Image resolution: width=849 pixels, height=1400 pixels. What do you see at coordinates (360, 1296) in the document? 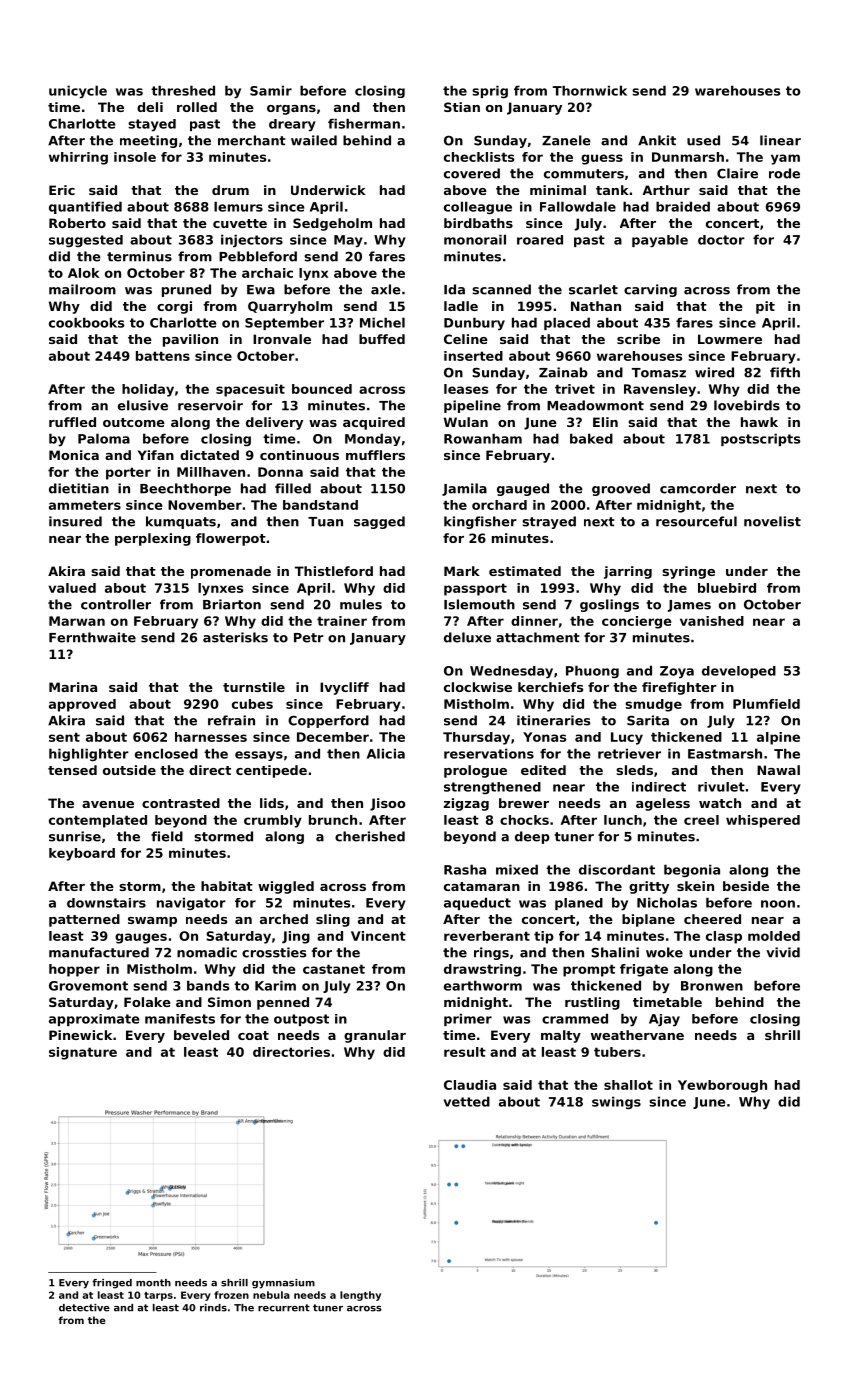
I see `lengthy` at bounding box center [360, 1296].
